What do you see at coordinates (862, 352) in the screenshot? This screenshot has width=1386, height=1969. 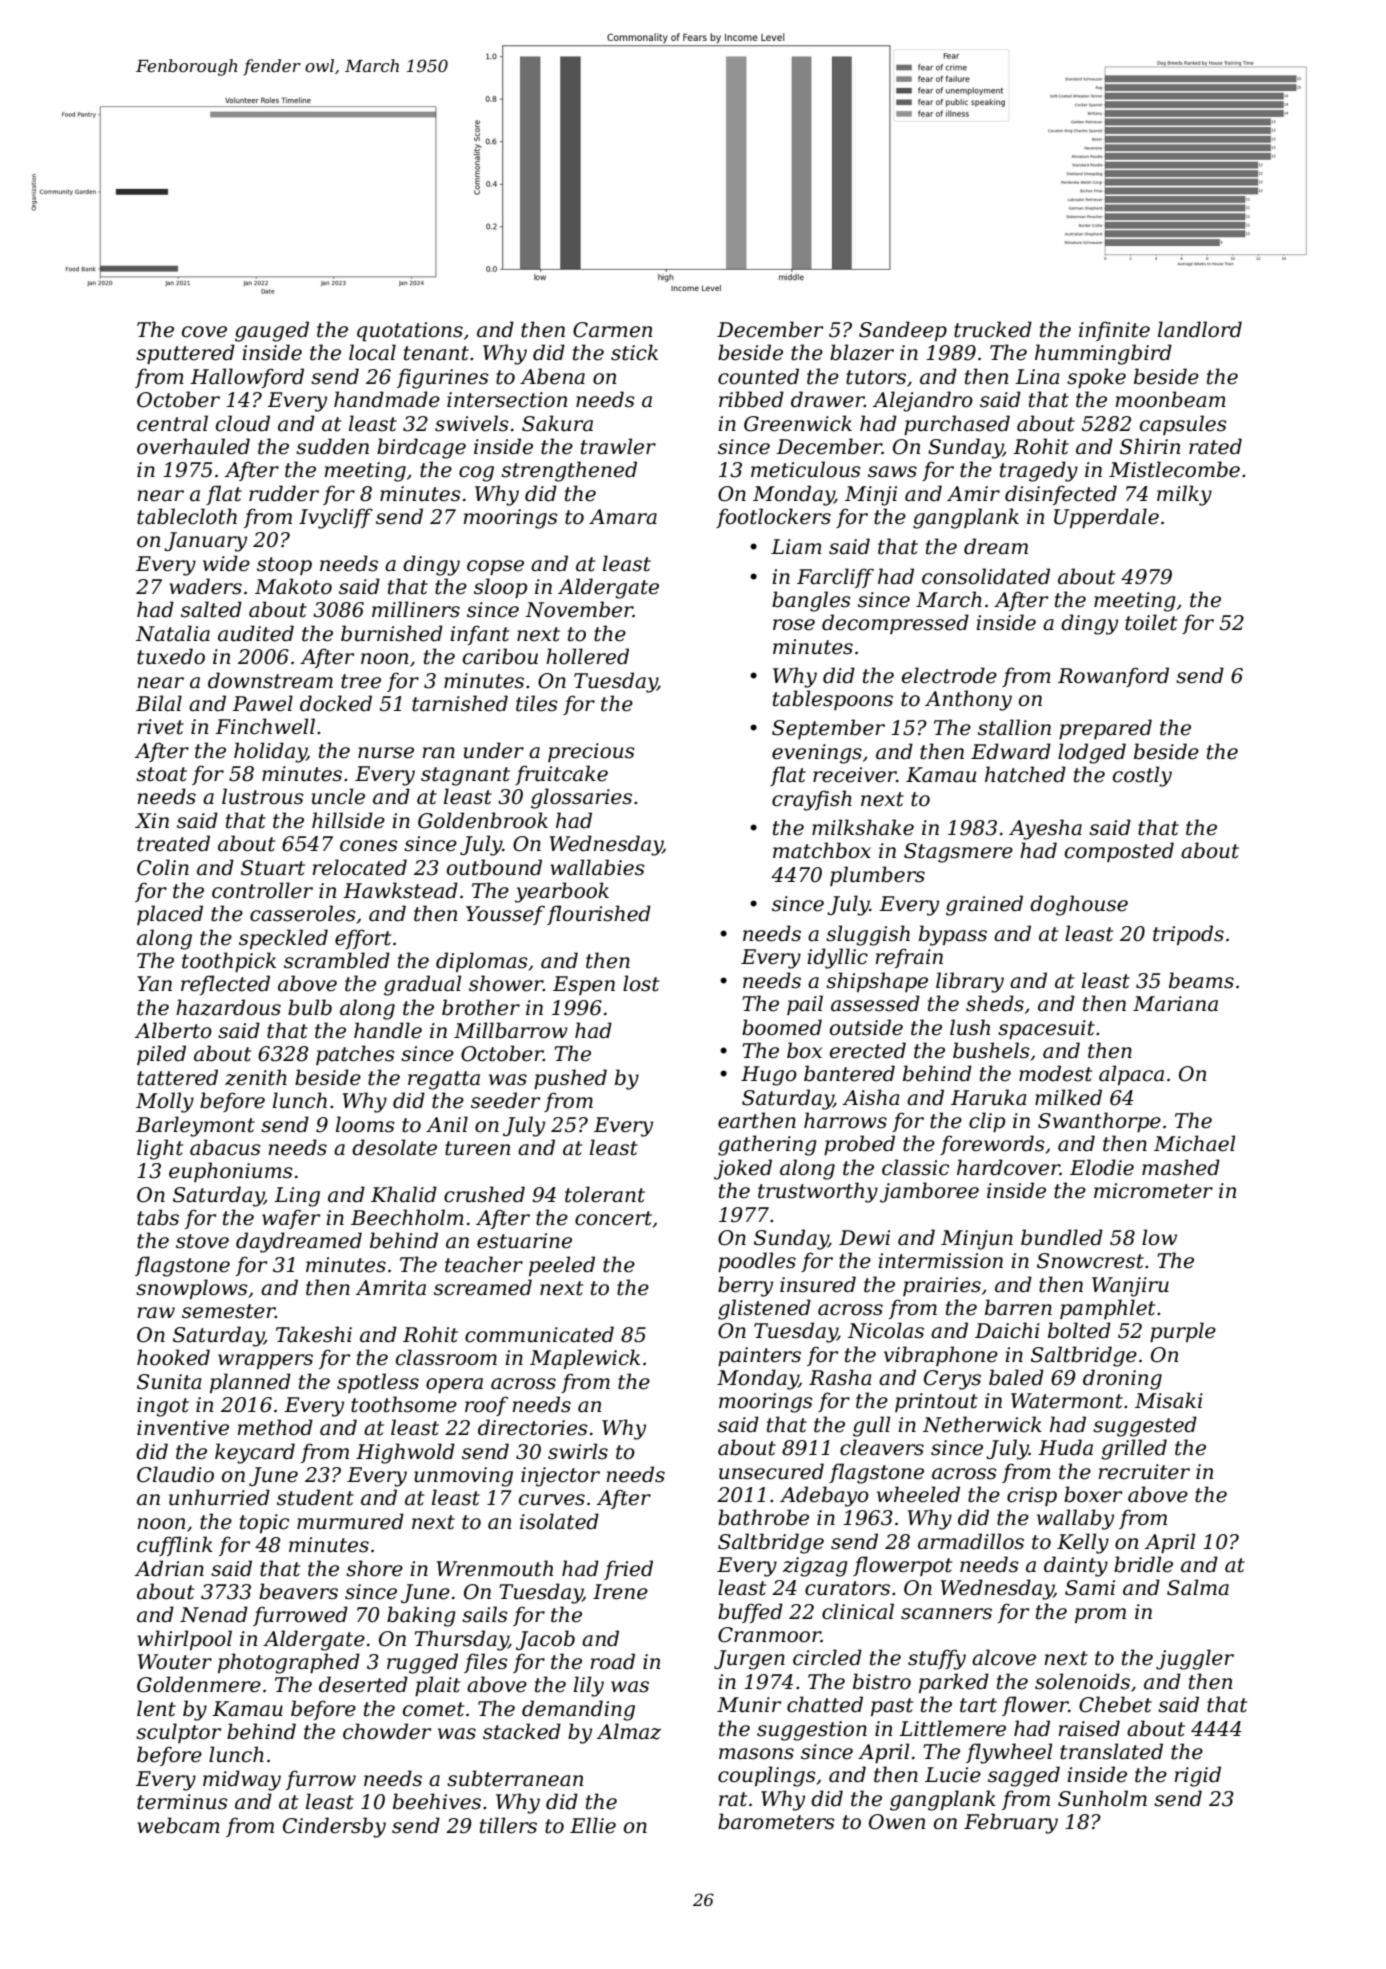 I see `blazer` at bounding box center [862, 352].
